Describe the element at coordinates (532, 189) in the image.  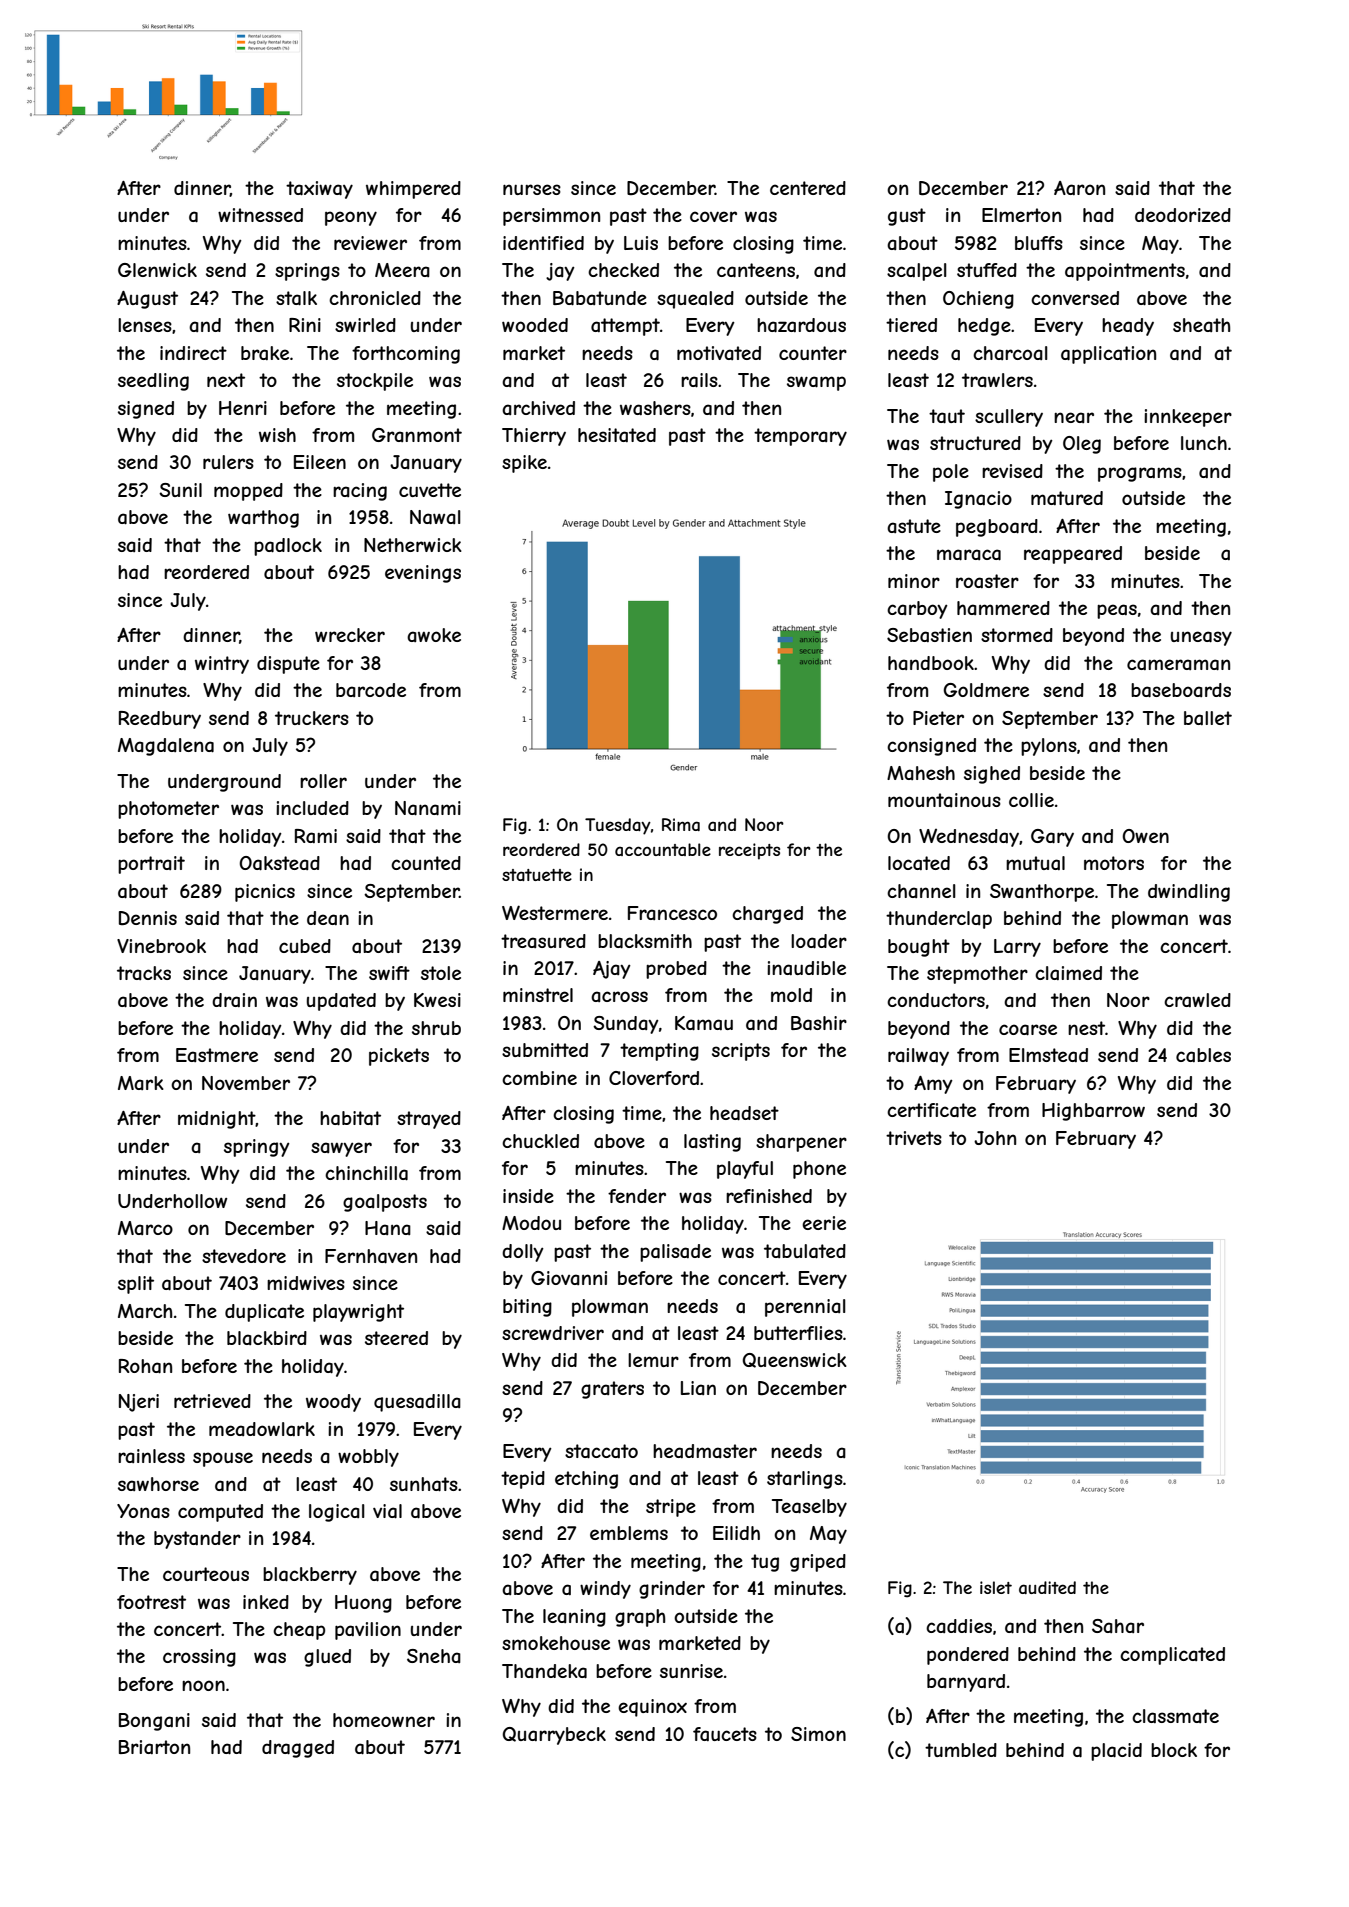
I see `nurses` at that location.
